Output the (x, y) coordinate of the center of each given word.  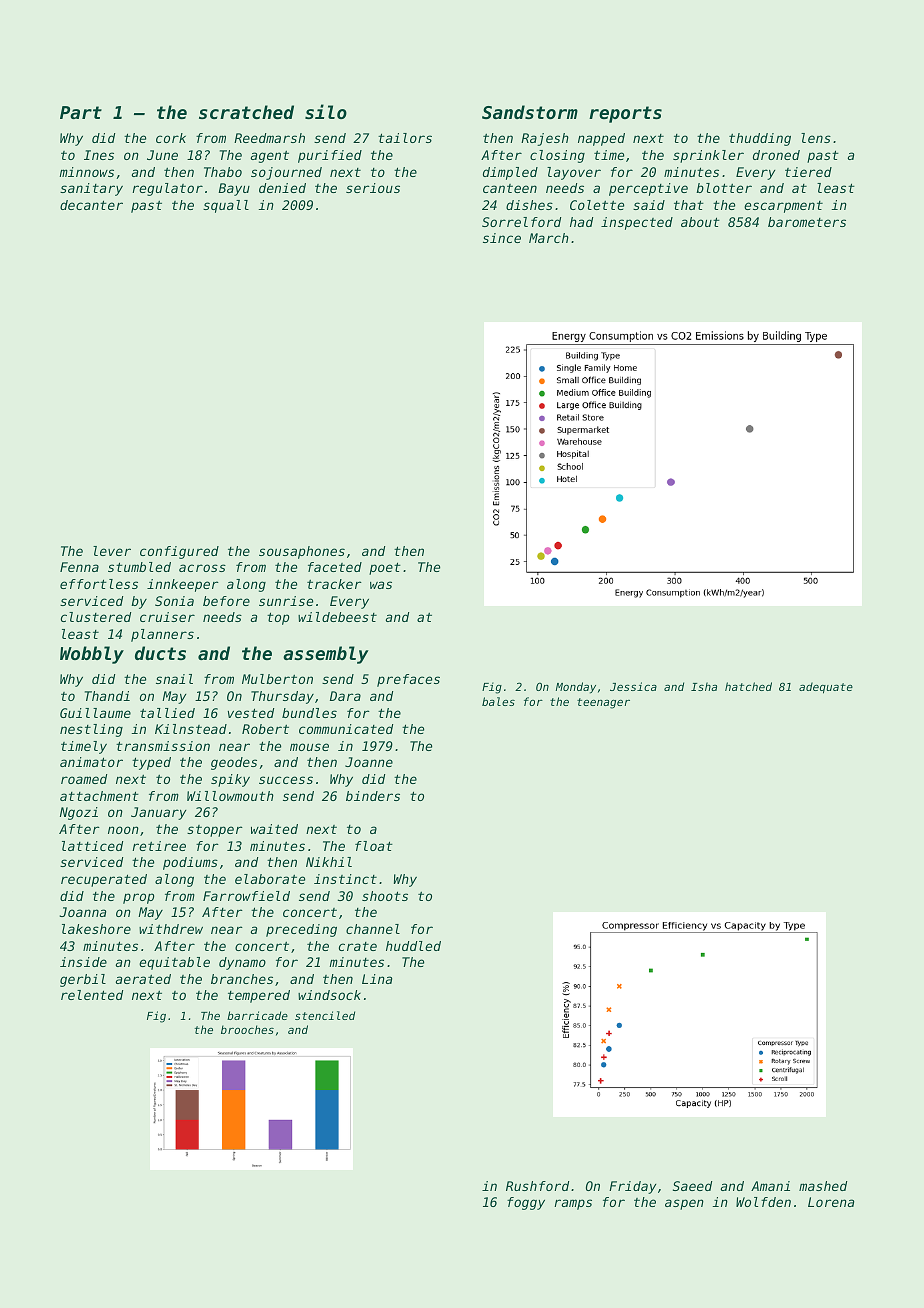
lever (112, 551)
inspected (637, 223)
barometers (807, 222)
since (502, 238)
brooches (247, 1029)
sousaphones (302, 552)
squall (226, 206)
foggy (526, 1203)
